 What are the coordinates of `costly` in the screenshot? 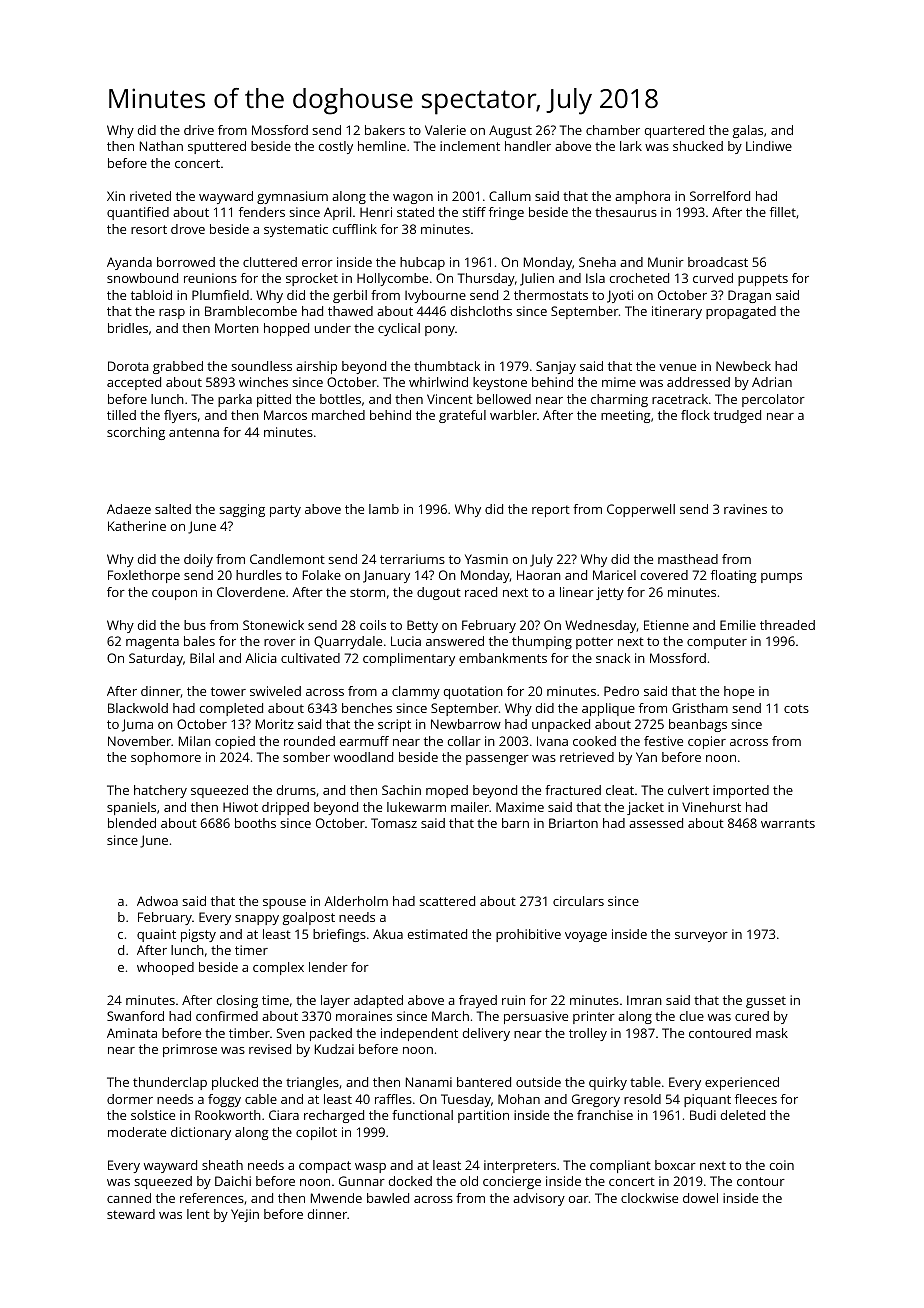 It's located at (336, 147).
